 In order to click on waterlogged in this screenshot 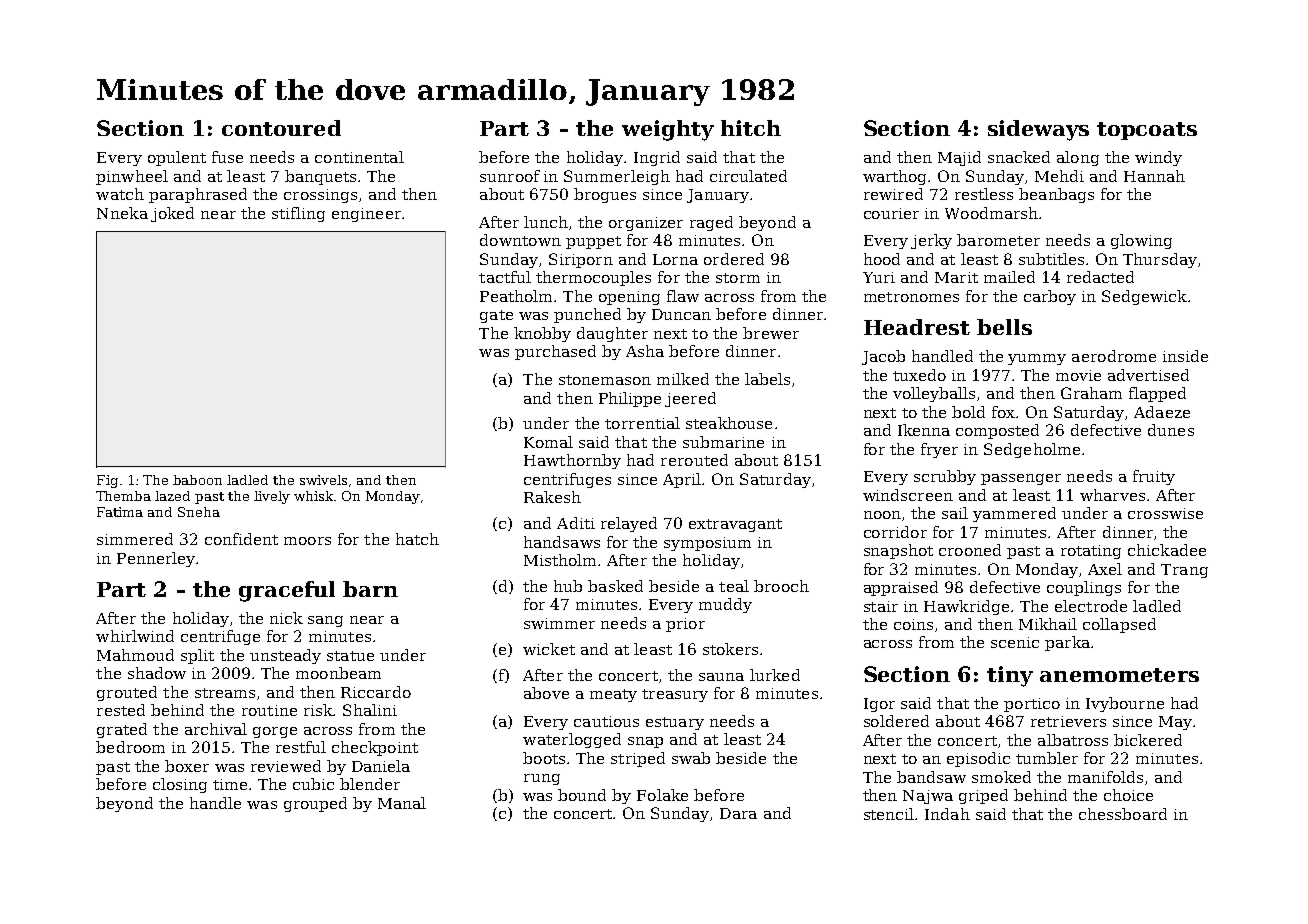, I will do `click(572, 740)`.
